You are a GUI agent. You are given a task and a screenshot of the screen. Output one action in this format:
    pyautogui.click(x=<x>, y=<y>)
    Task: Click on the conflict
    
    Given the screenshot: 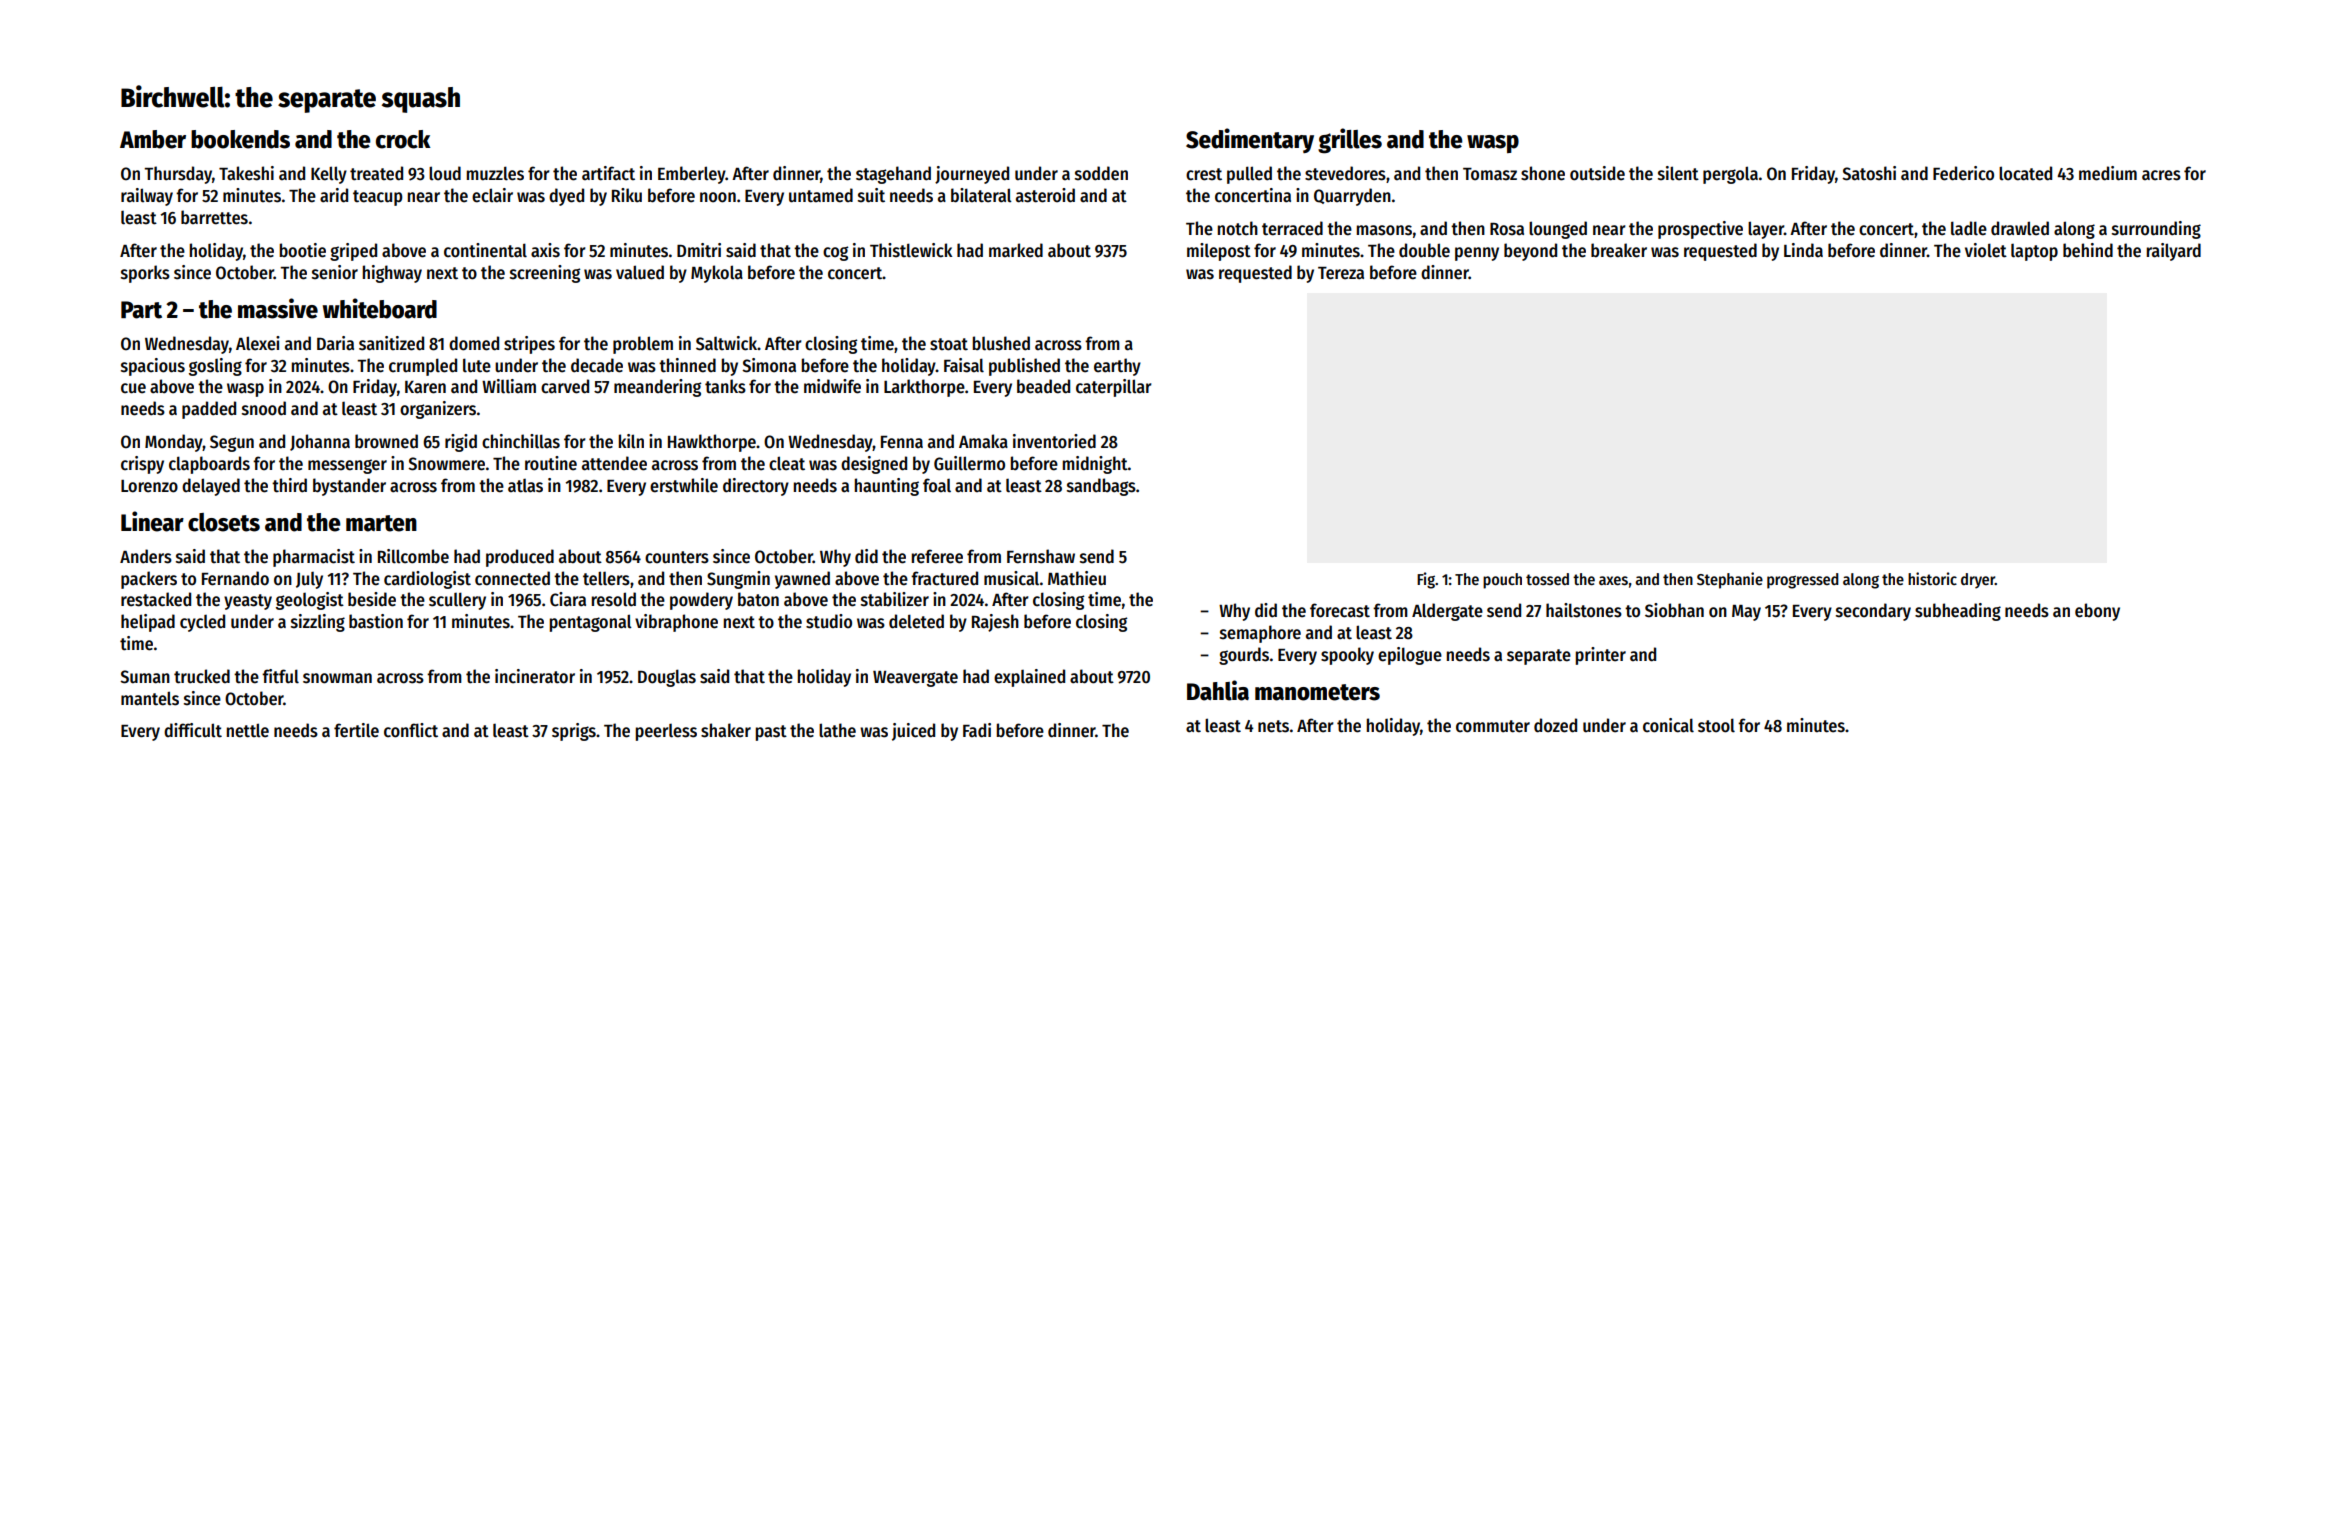 What is the action you would take?
    pyautogui.click(x=411, y=730)
